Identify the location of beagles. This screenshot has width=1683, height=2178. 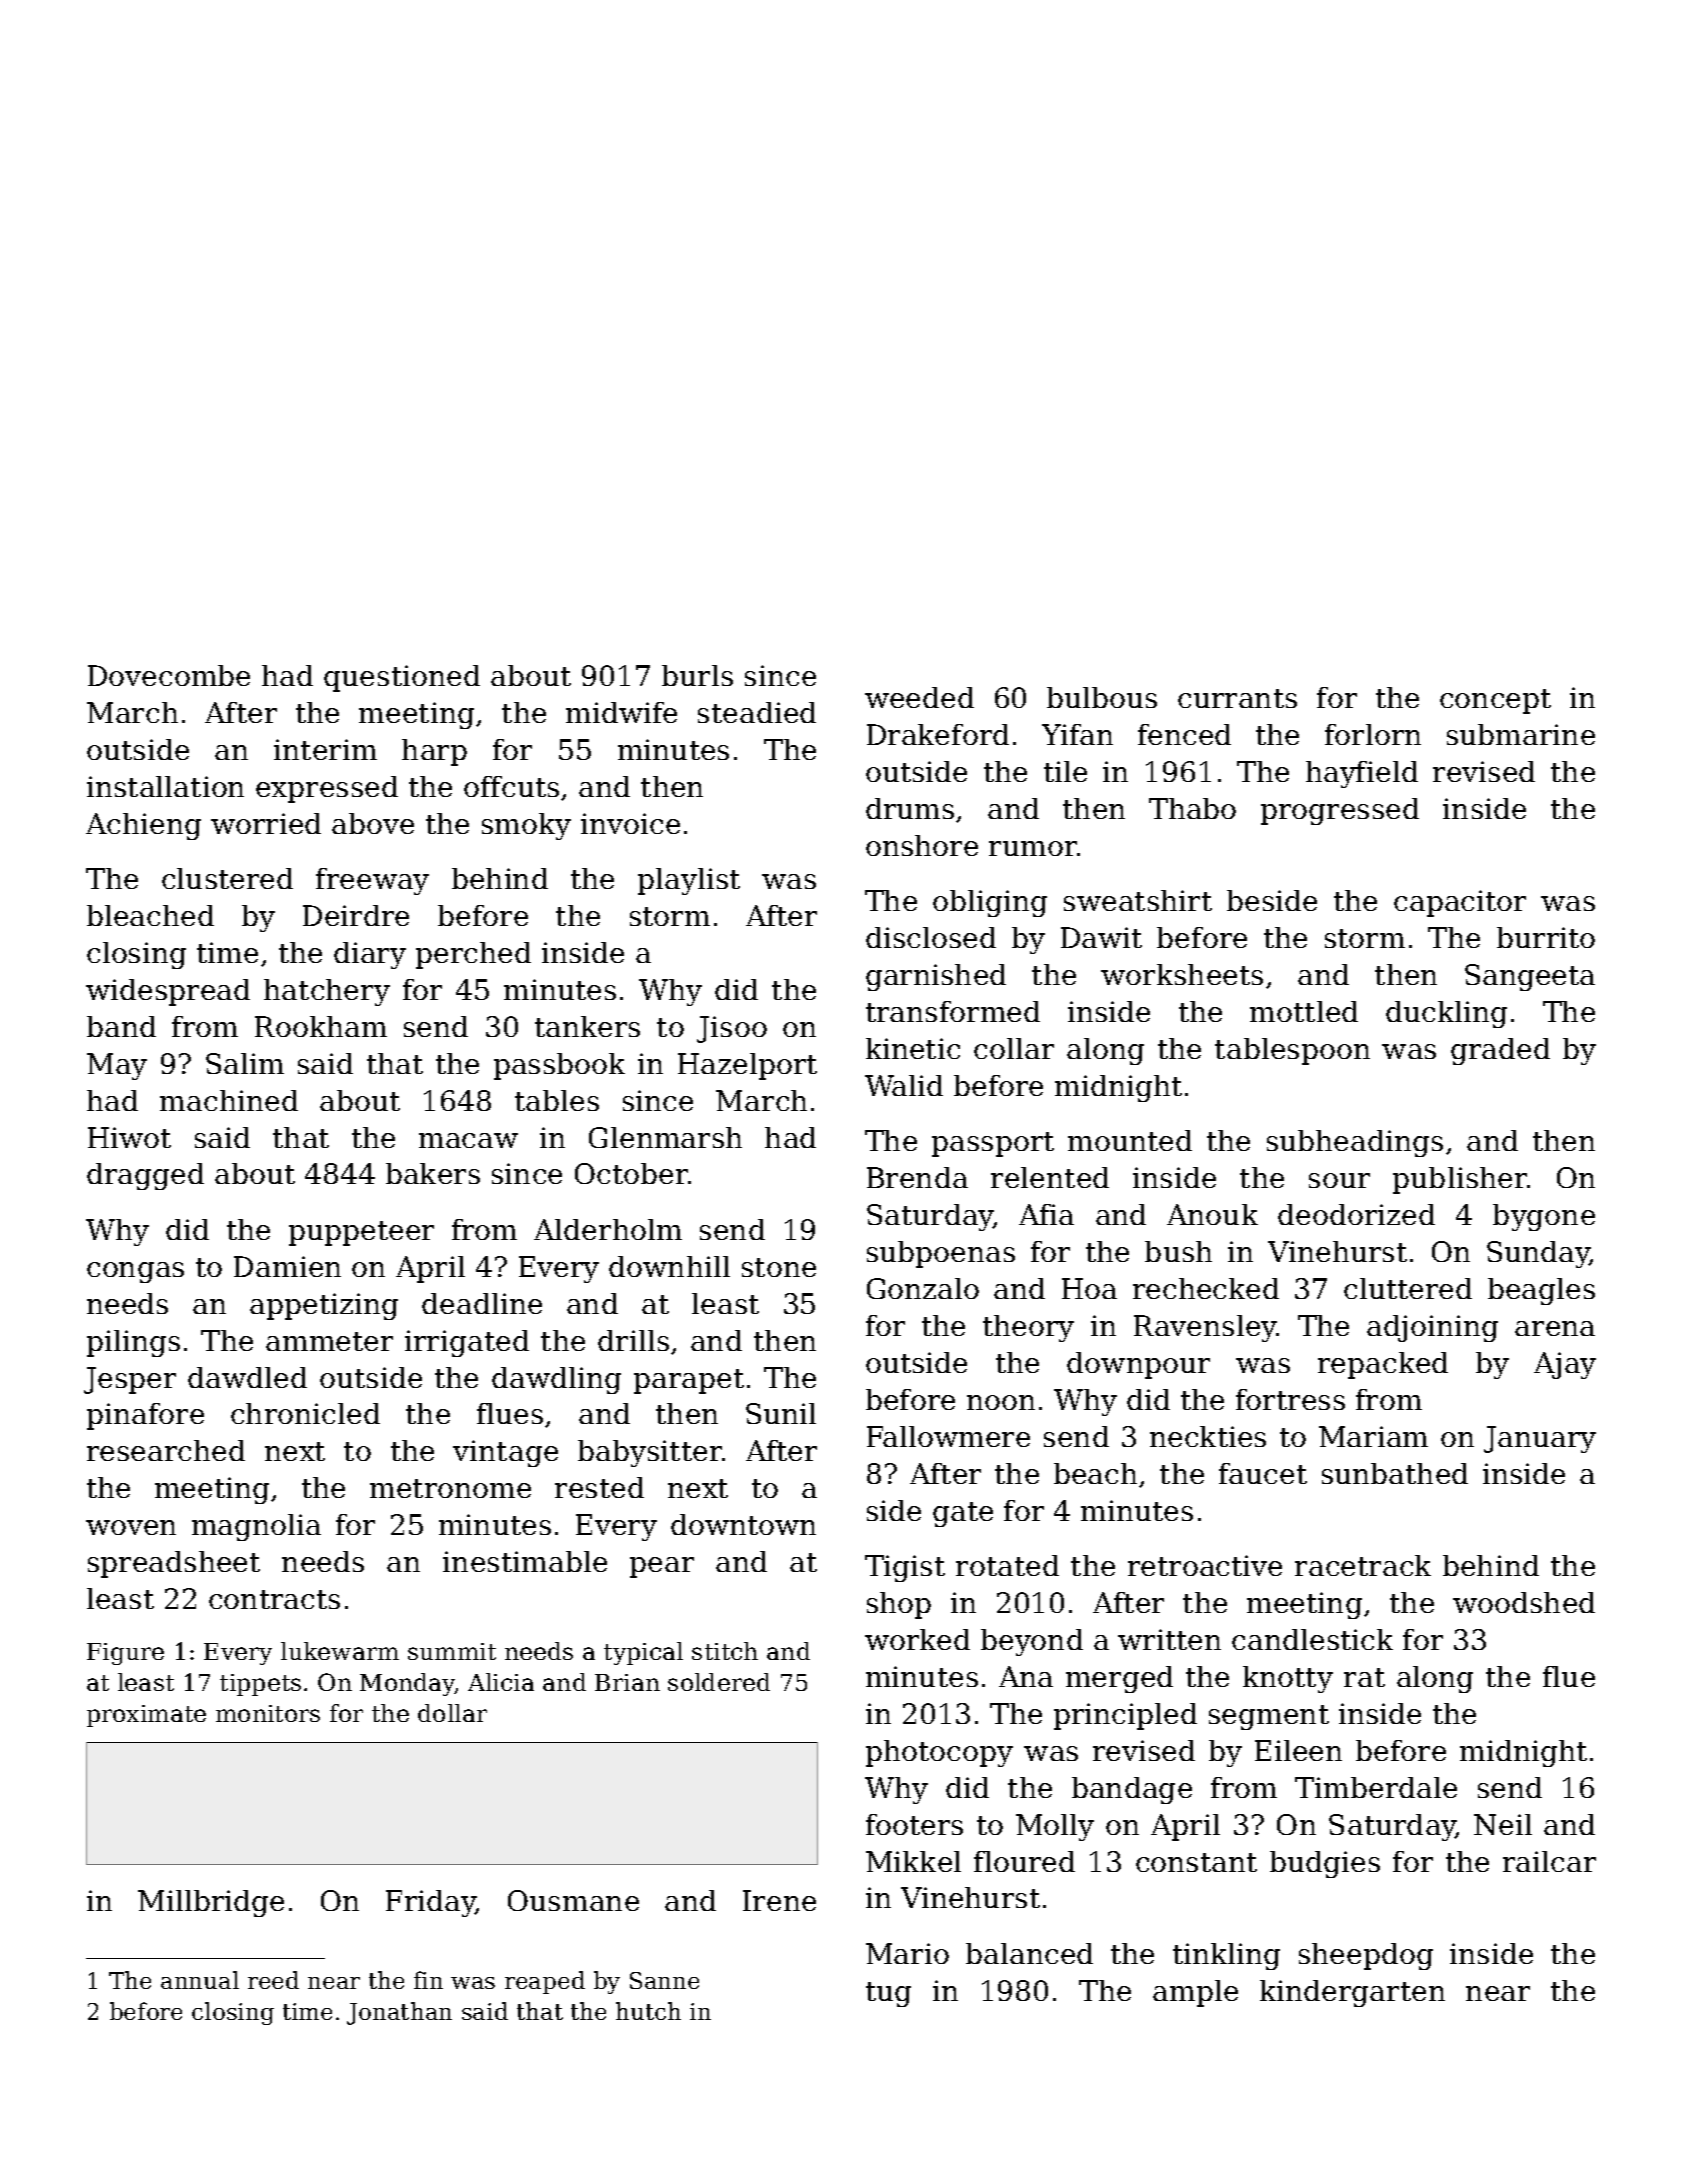
(1541, 1291).
